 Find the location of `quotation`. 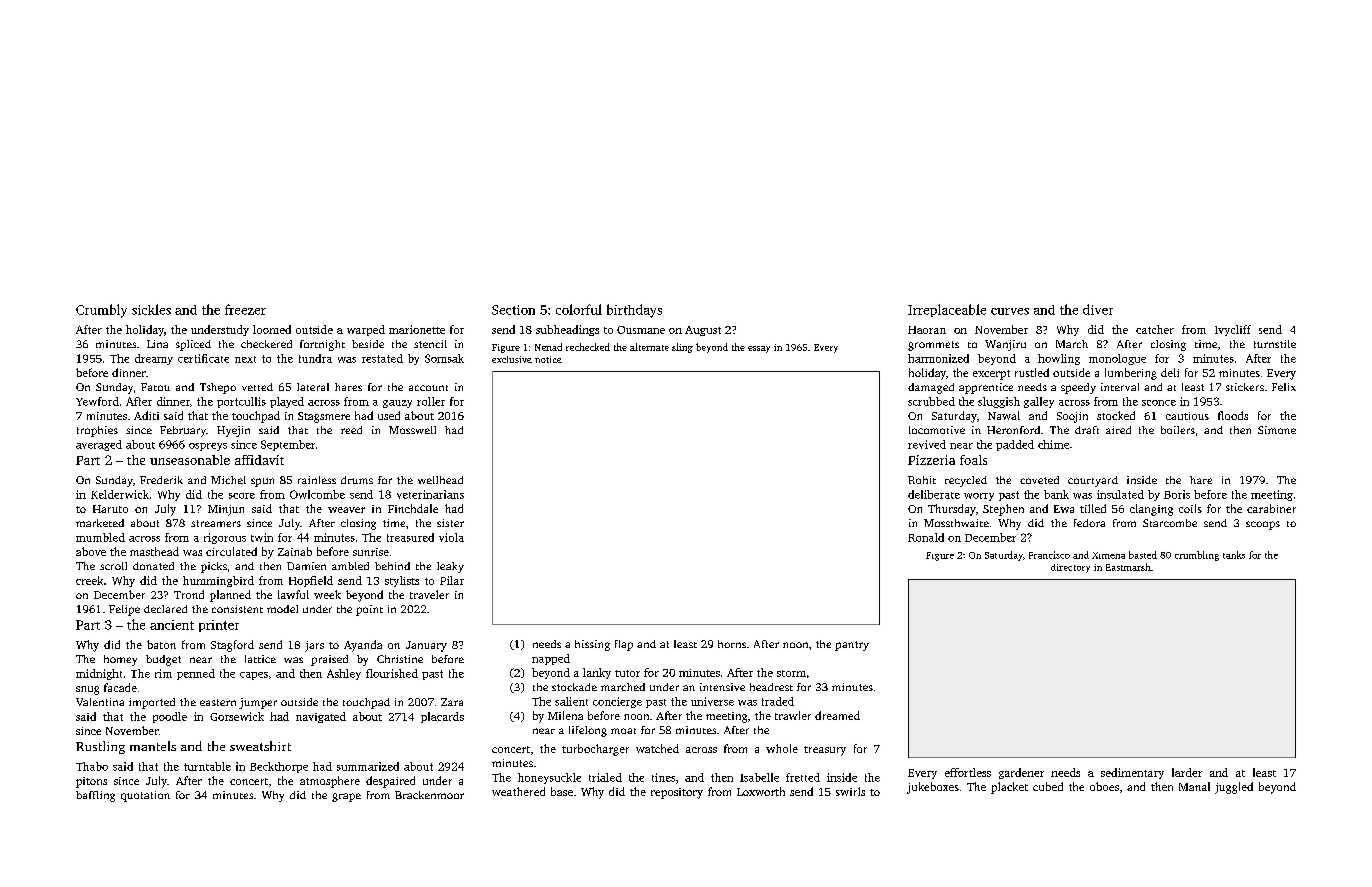

quotation is located at coordinates (145, 796).
